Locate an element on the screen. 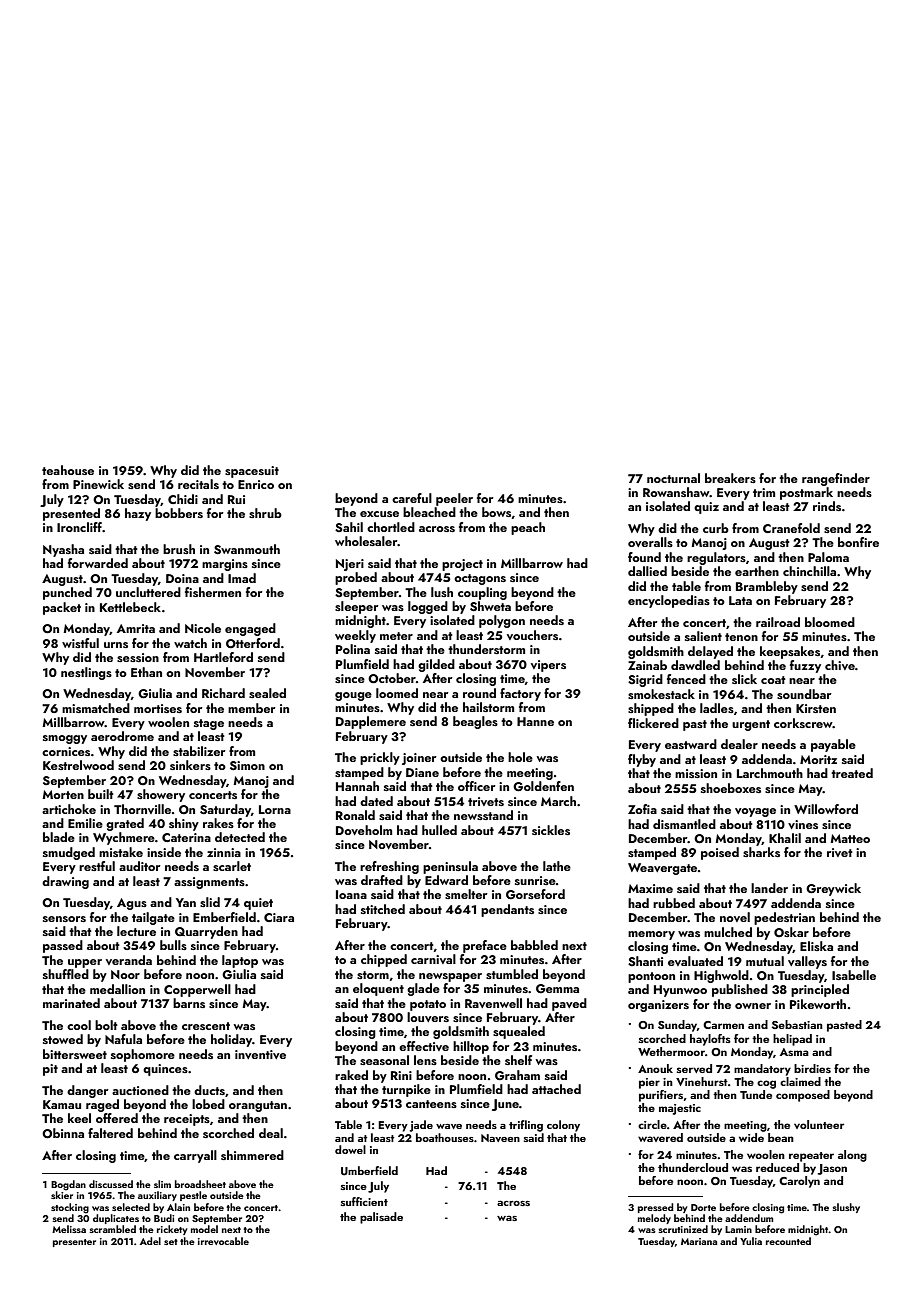  blade is located at coordinates (59, 837).
